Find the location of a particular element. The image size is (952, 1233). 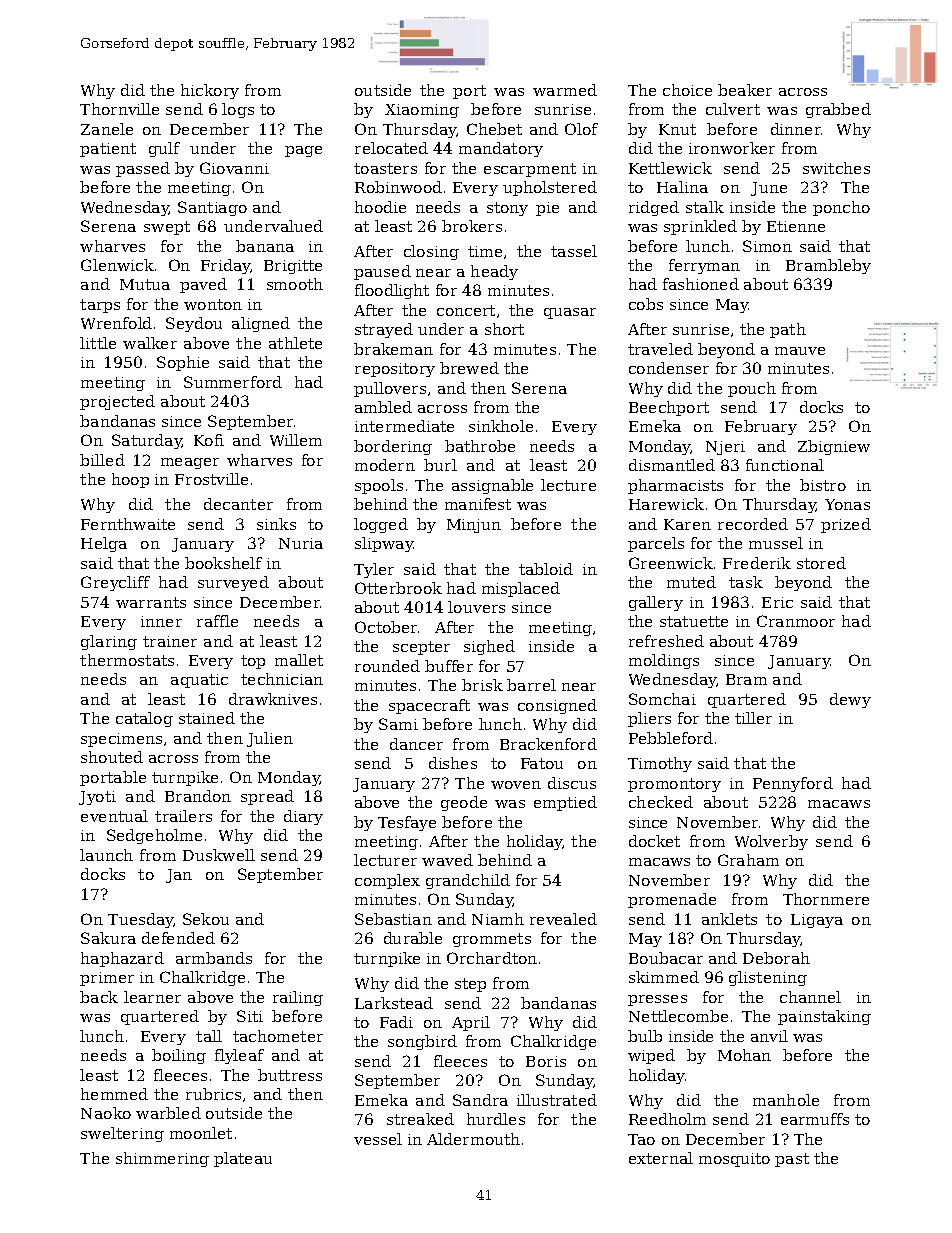

past is located at coordinates (792, 1160).
